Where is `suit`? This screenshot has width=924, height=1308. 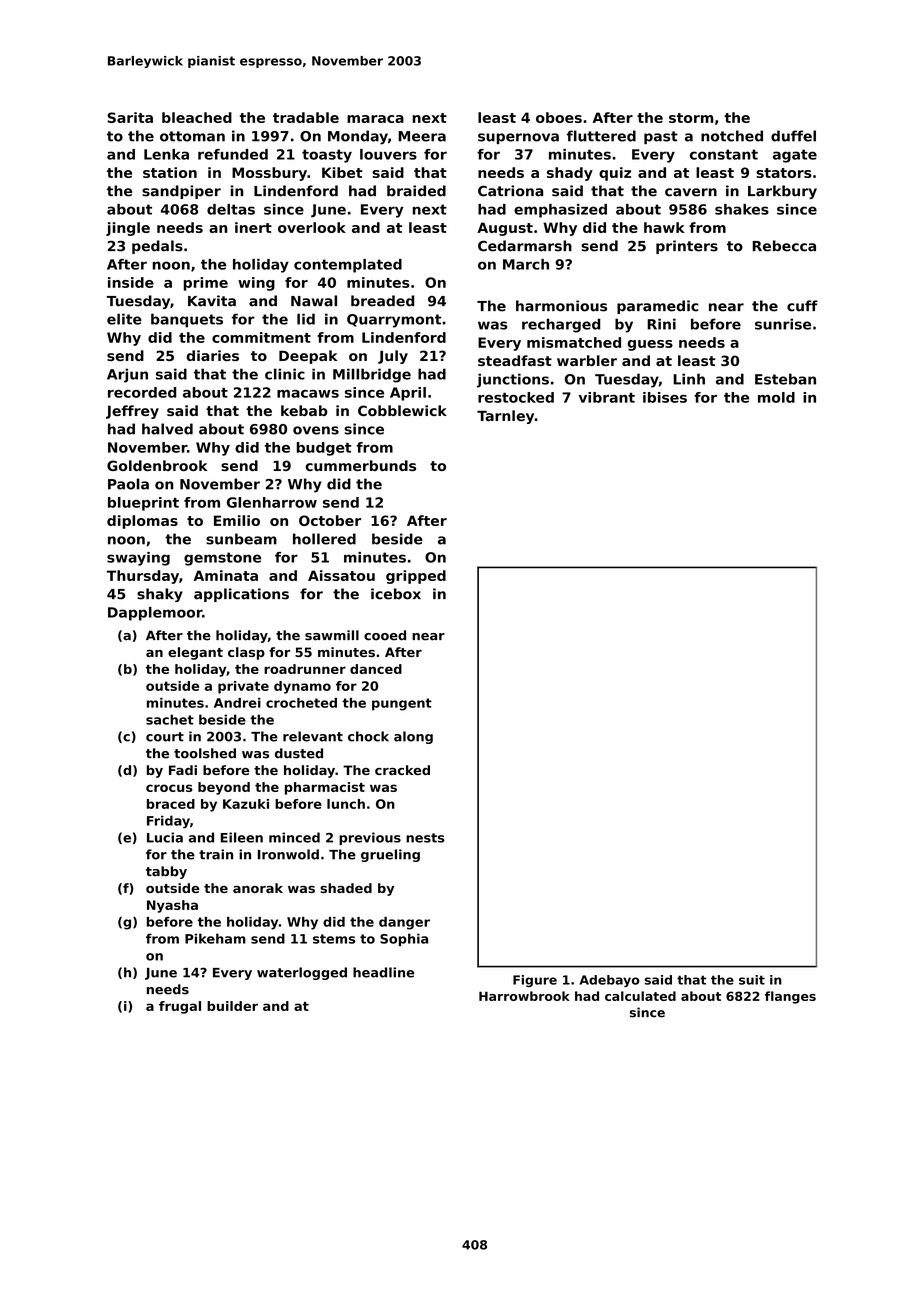
suit is located at coordinates (752, 980).
